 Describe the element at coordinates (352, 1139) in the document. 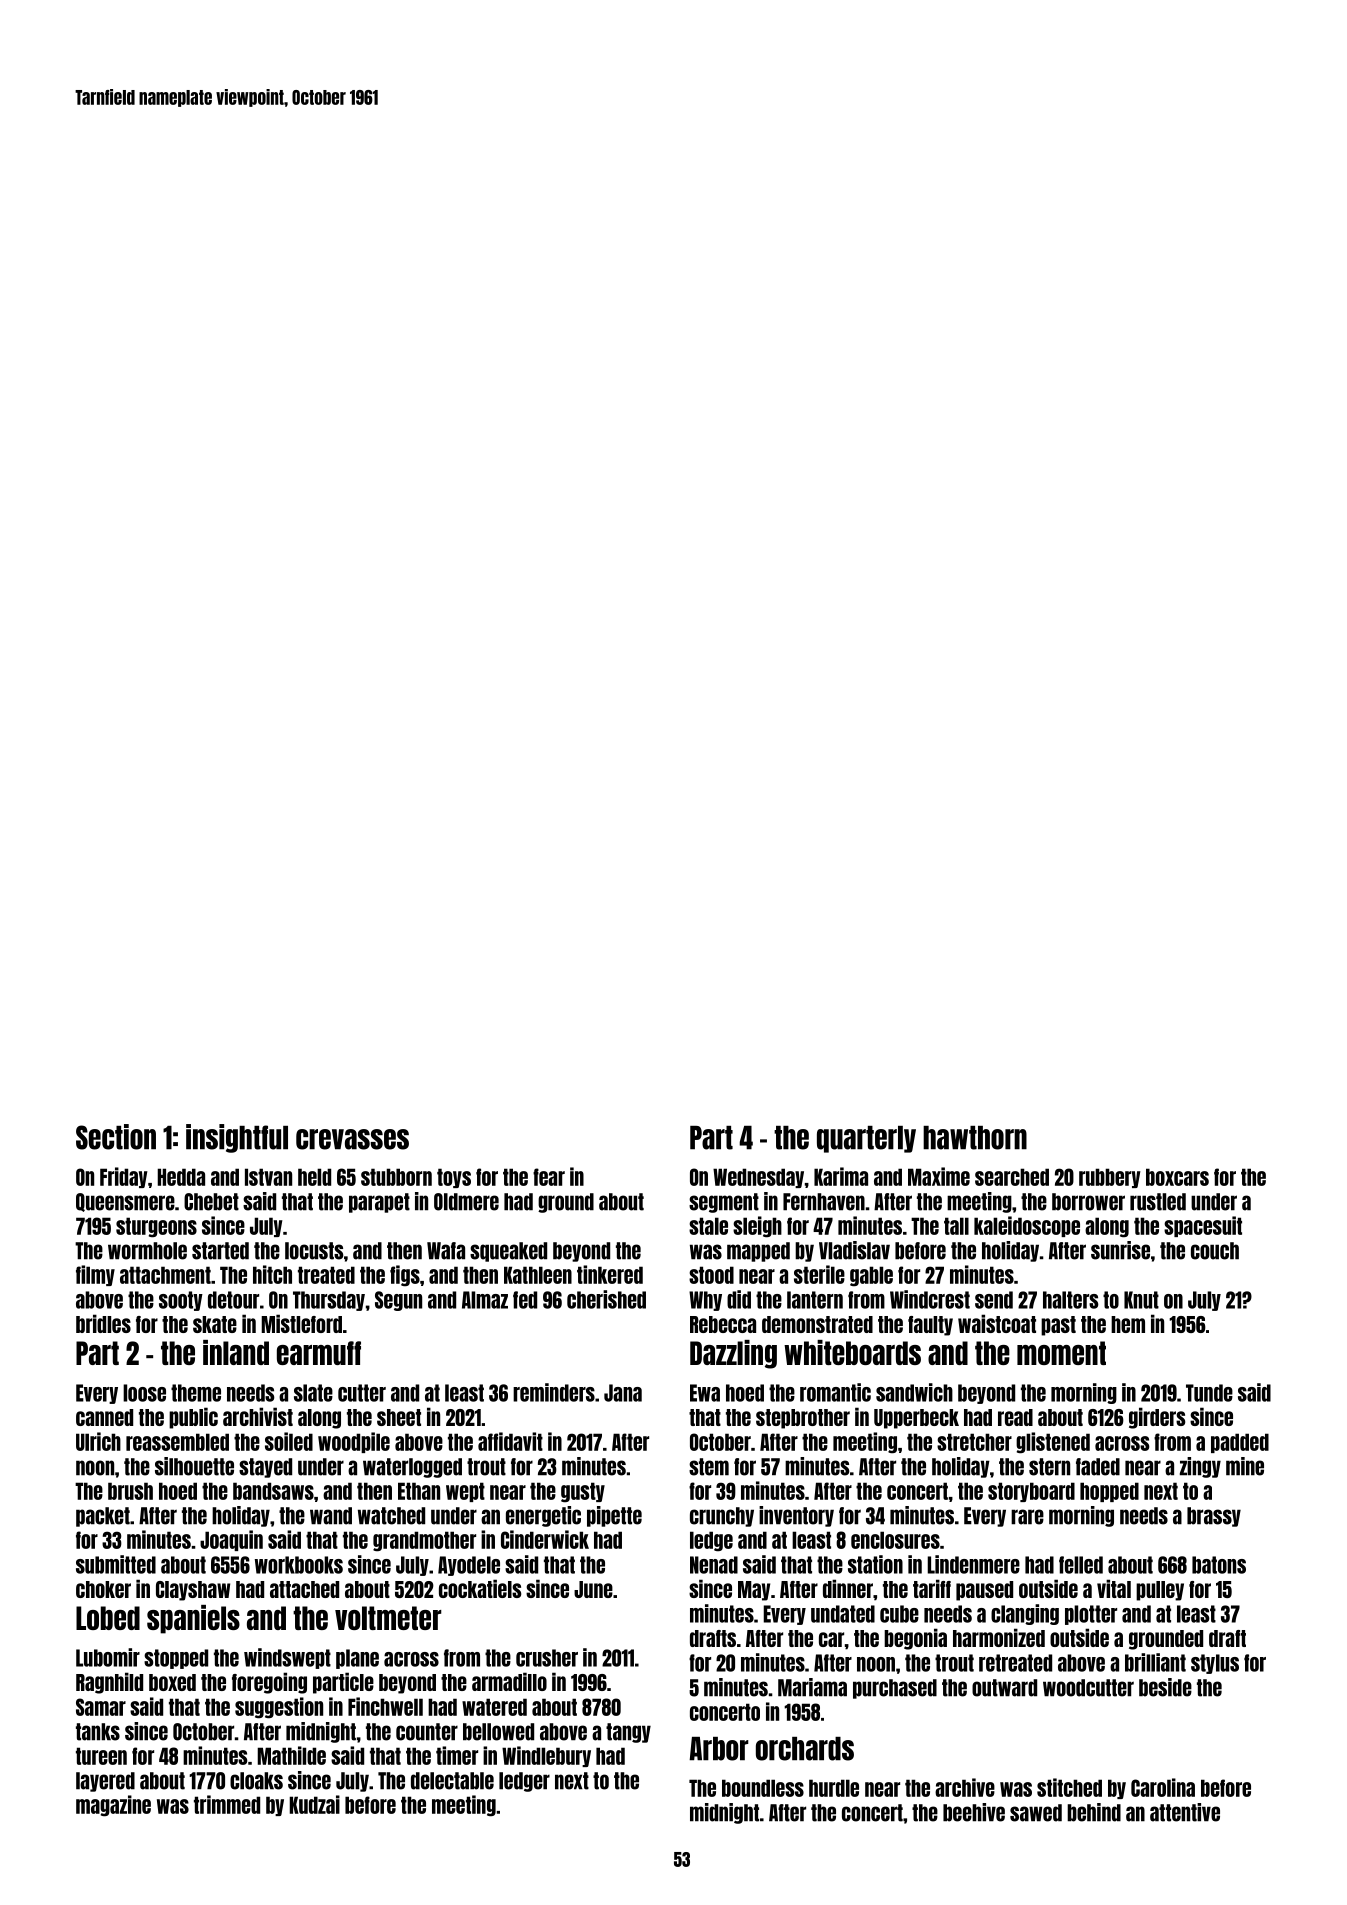

I see `crevasses` at that location.
